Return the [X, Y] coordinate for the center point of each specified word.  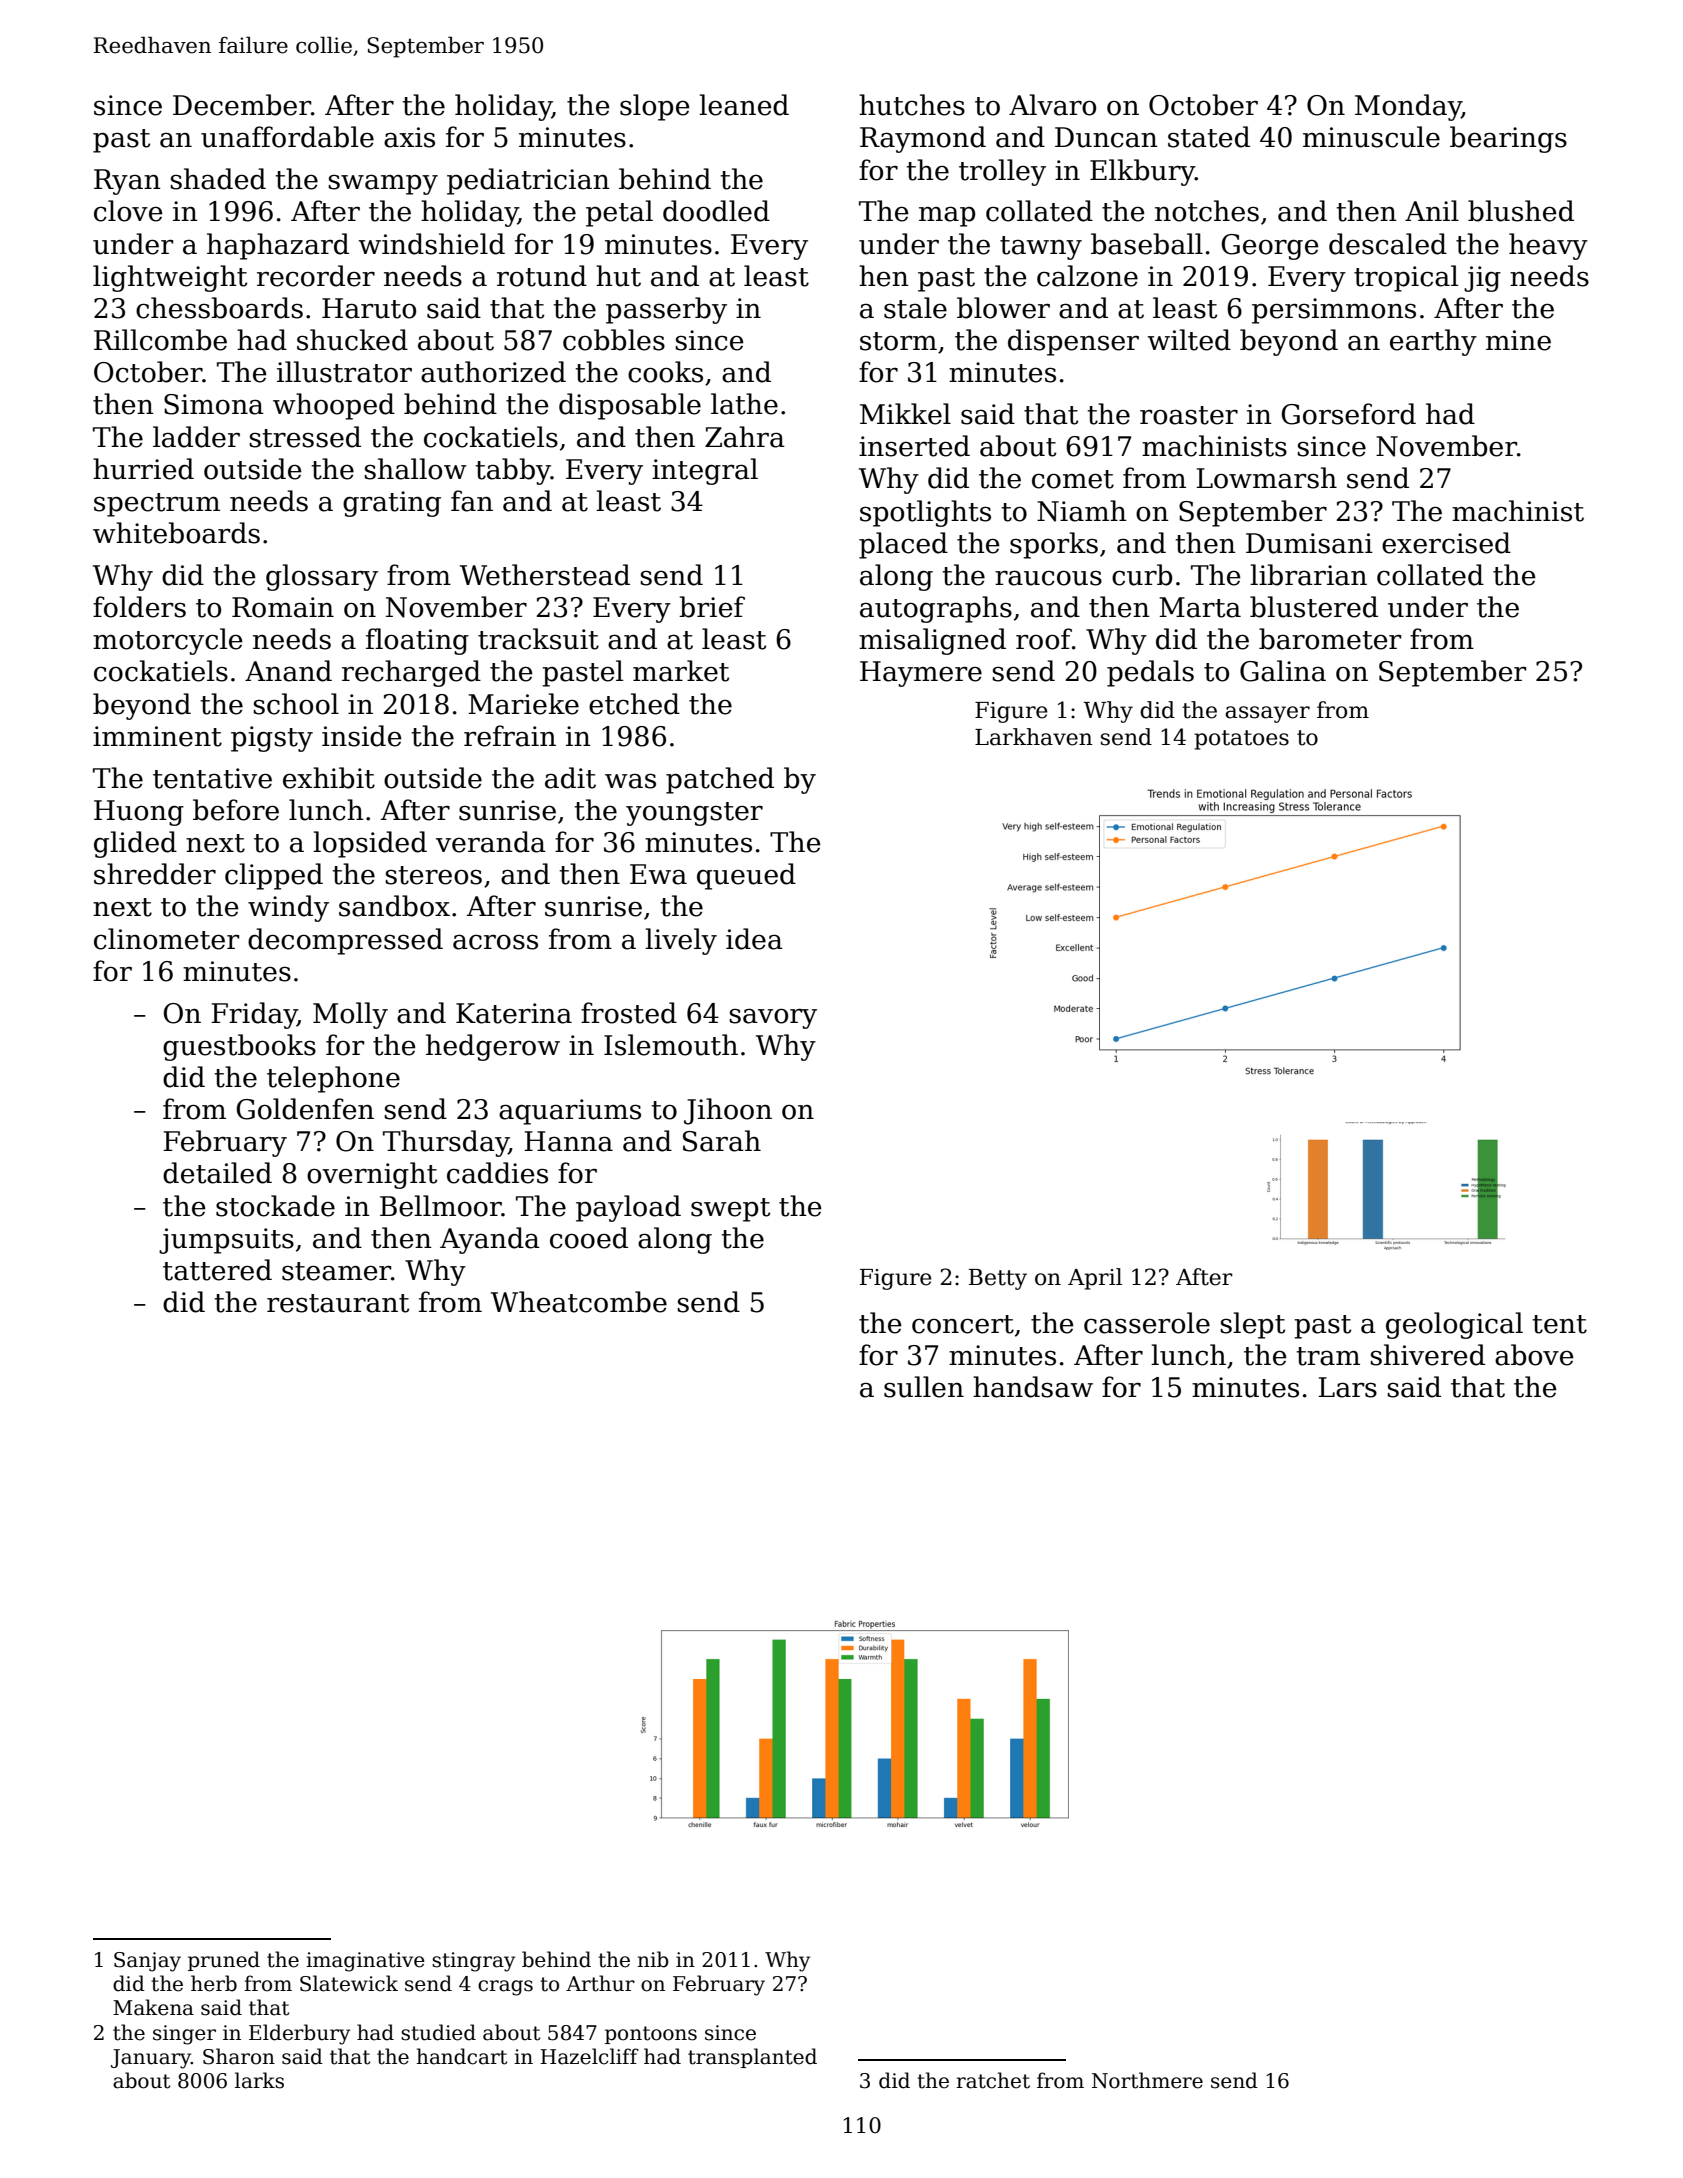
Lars [1347, 1387]
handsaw [1033, 1387]
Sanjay [147, 1962]
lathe [744, 404]
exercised [1446, 543]
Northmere [1147, 2080]
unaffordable [287, 137]
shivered [1427, 1355]
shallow [415, 469]
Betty [998, 1279]
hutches [912, 105]
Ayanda [490, 1240]
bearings [1508, 139]
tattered [217, 1270]
